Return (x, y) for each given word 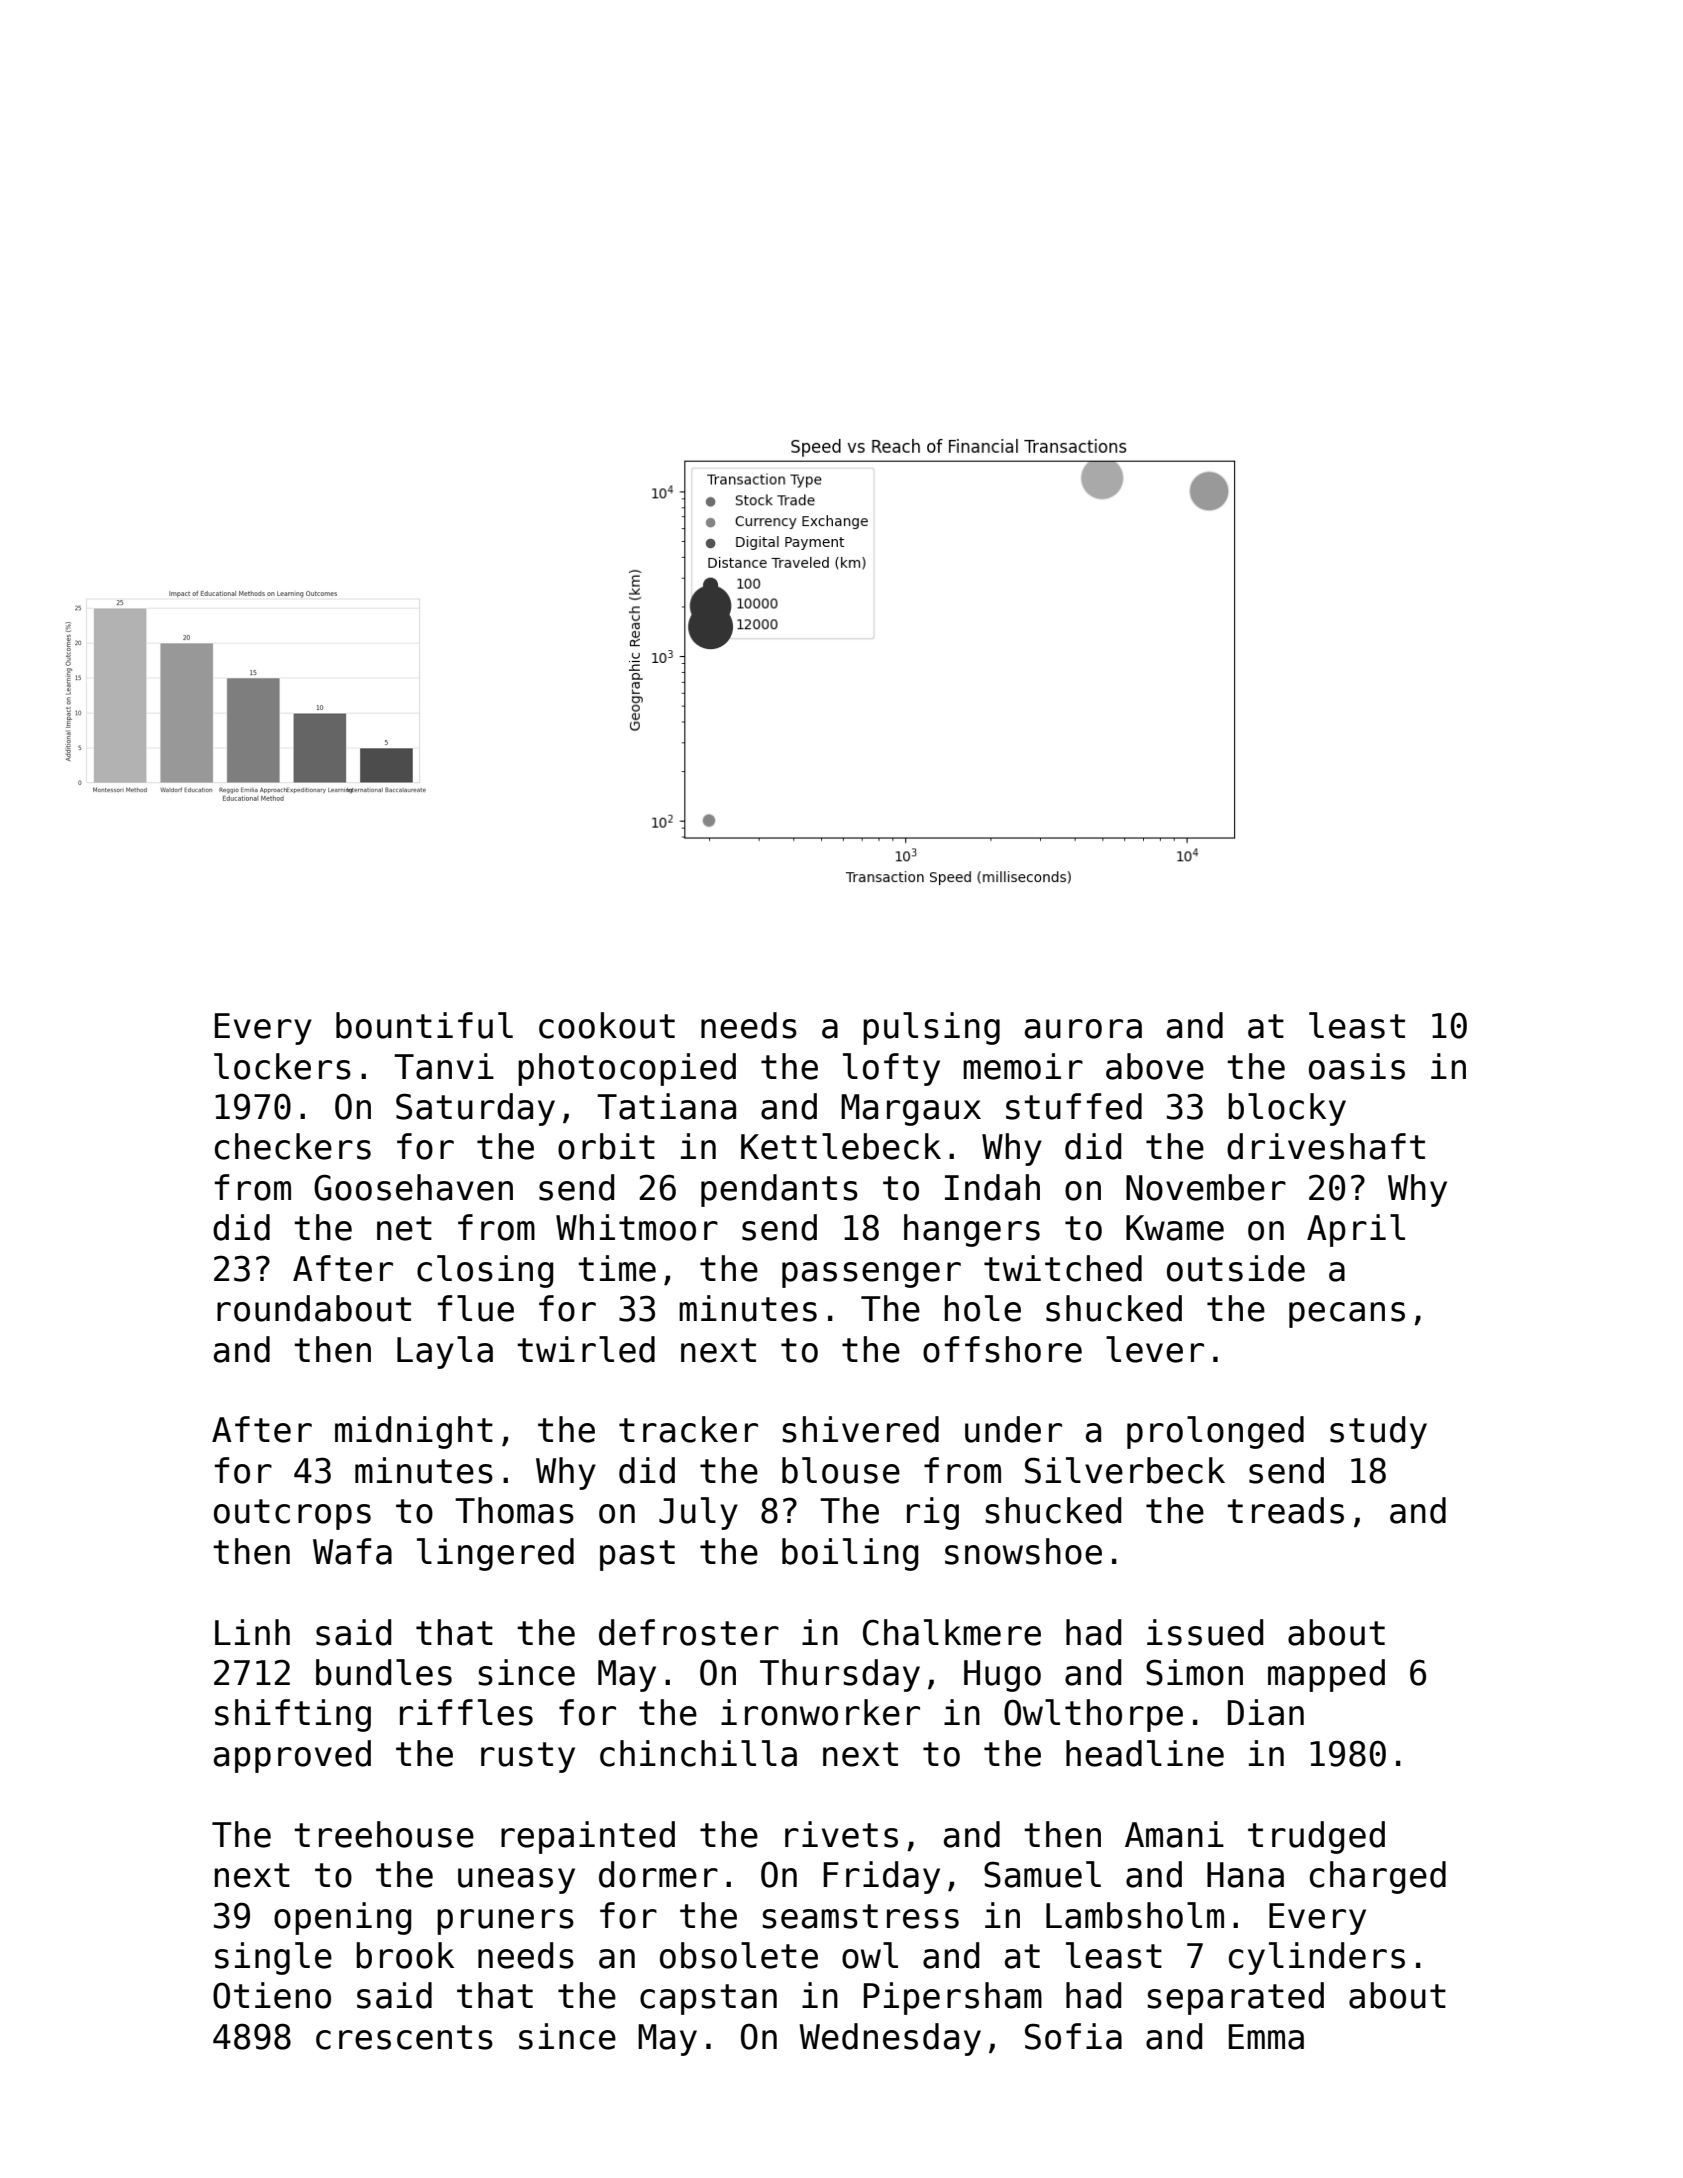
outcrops (292, 1514)
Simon (1194, 1672)
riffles (466, 1712)
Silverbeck (1125, 1470)
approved (292, 1756)
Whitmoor (637, 1227)
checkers (293, 1146)
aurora (1083, 1029)
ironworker (820, 1712)
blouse (841, 1470)
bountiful (424, 1025)
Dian (1266, 1712)
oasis (1357, 1066)
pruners (505, 1922)
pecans (1347, 1315)
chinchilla (698, 1753)
